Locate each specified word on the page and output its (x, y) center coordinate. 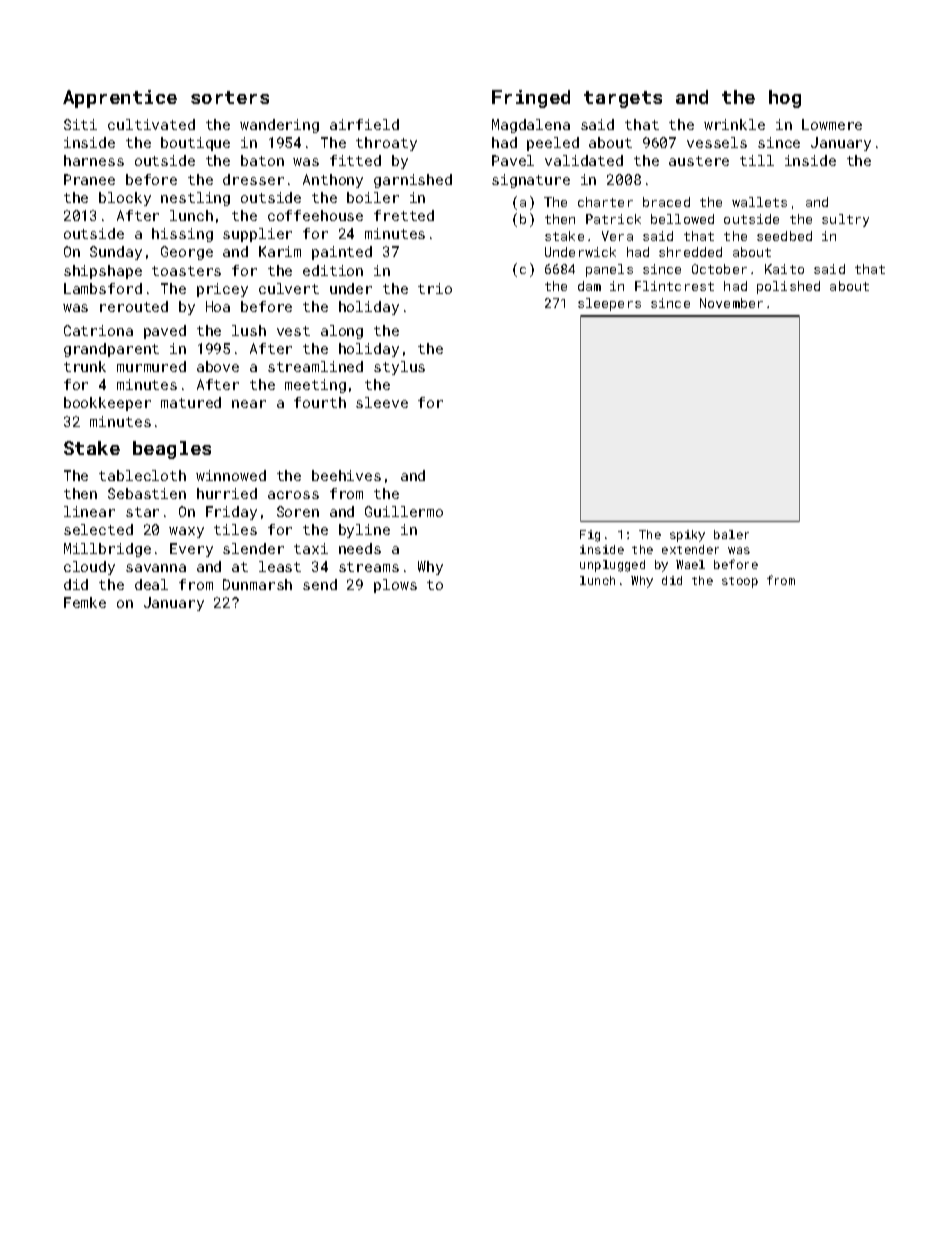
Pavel (513, 160)
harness (94, 160)
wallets (759, 202)
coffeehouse (315, 215)
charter (605, 202)
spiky (687, 536)
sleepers (609, 304)
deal (151, 584)
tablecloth (142, 475)
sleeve (382, 402)
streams (369, 567)
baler (731, 534)
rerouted (134, 306)
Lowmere (832, 124)
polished (788, 287)
